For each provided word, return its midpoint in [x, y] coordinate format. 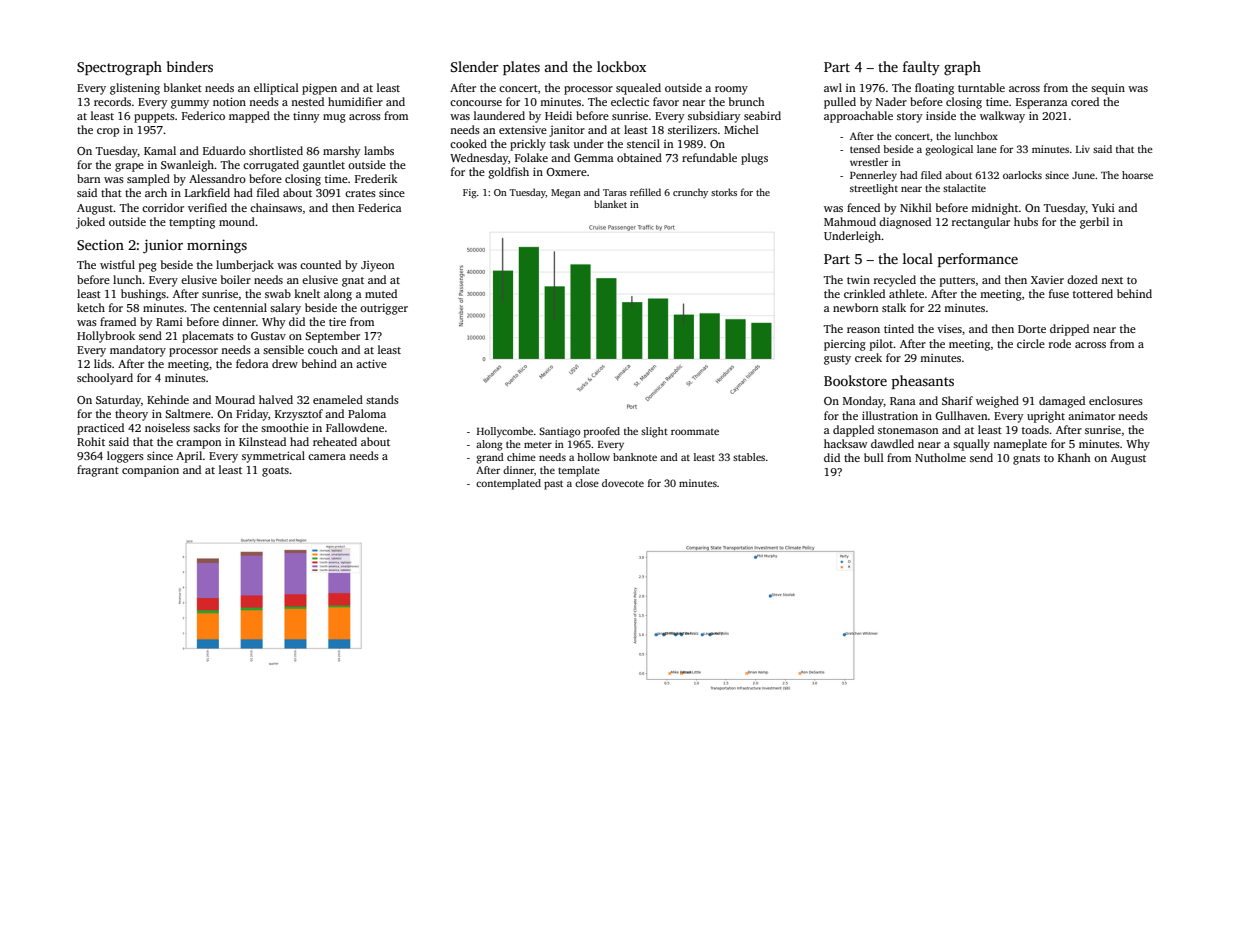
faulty [921, 68]
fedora [252, 363]
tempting [192, 223]
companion [150, 471]
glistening [135, 89]
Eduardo [224, 150]
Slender [475, 66]
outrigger [384, 309]
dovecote [623, 483]
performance [978, 260]
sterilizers [692, 129]
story [910, 118]
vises [949, 329]
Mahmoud [850, 221]
